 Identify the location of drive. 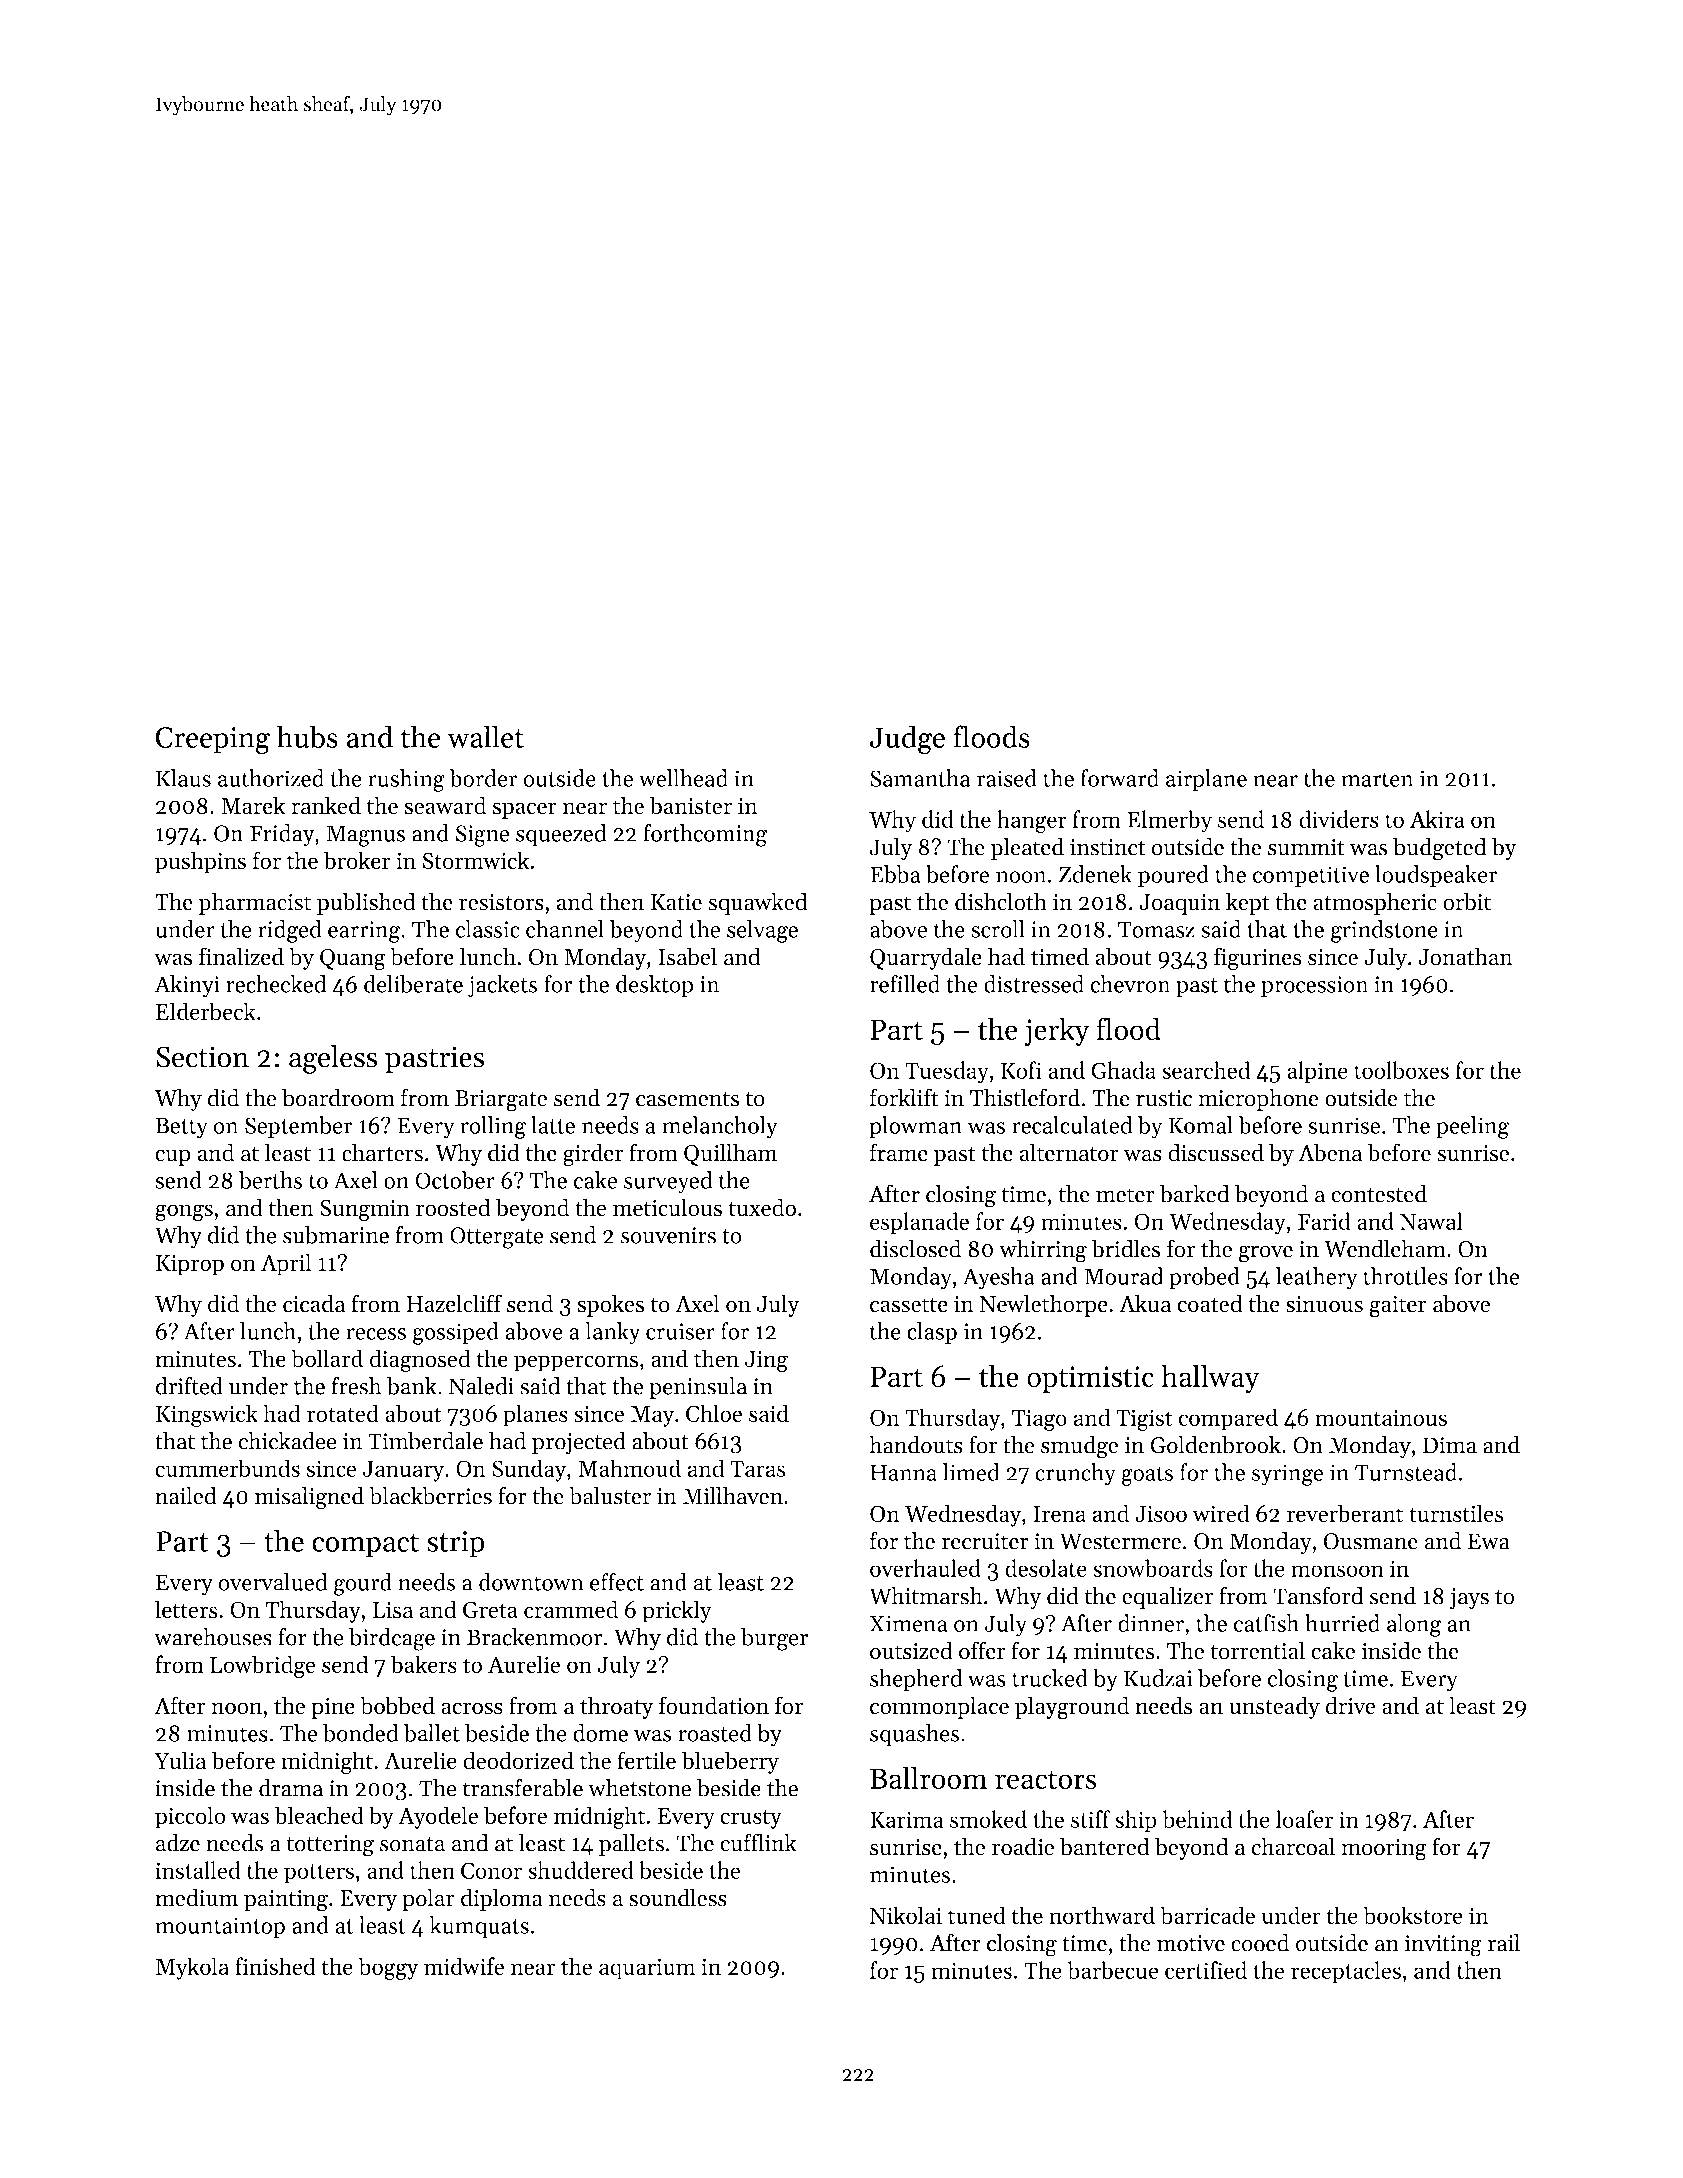
(1351, 1705).
